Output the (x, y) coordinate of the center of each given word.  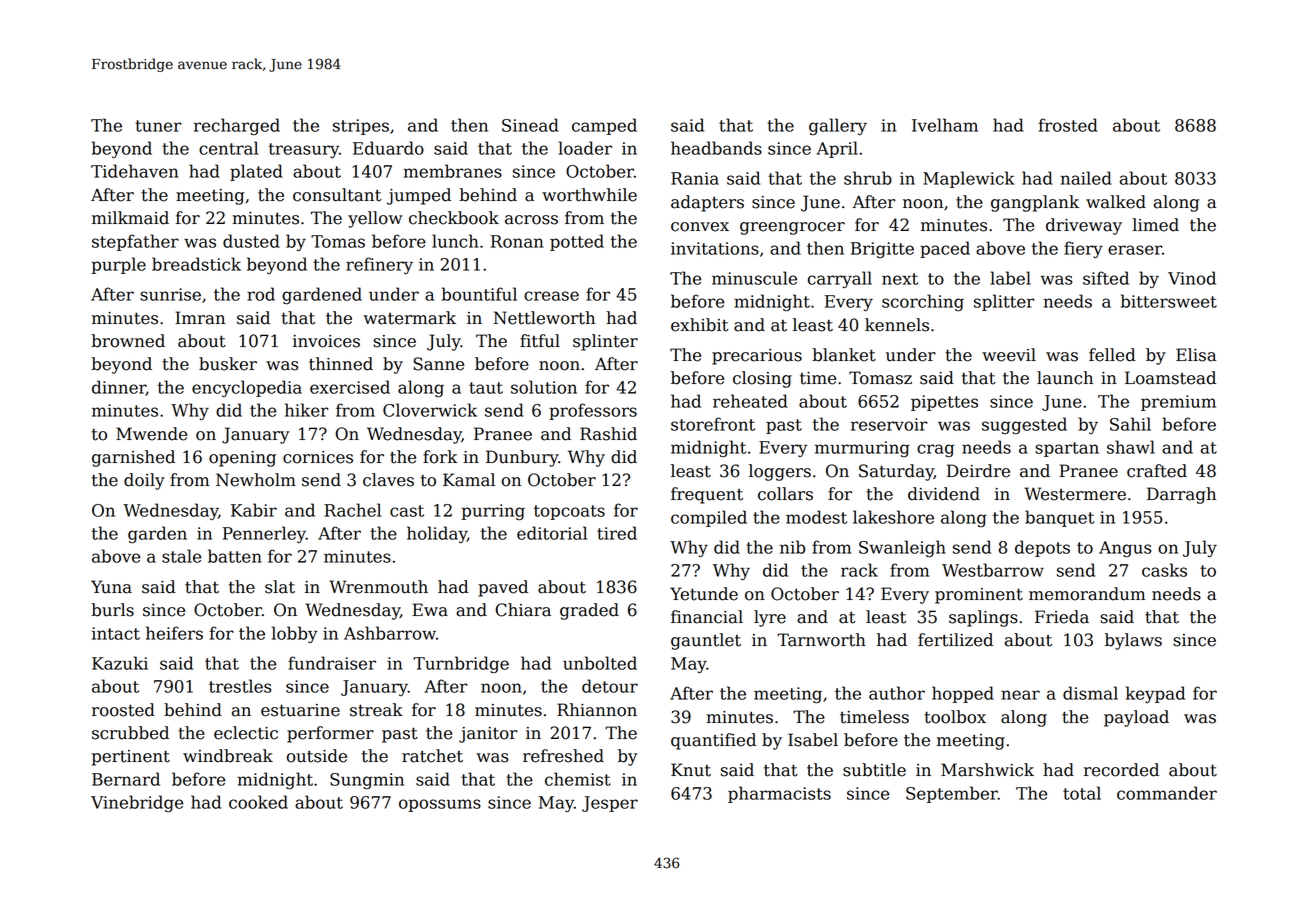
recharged (237, 126)
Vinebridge (137, 804)
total (1082, 793)
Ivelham (945, 125)
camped (604, 126)
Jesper (610, 804)
